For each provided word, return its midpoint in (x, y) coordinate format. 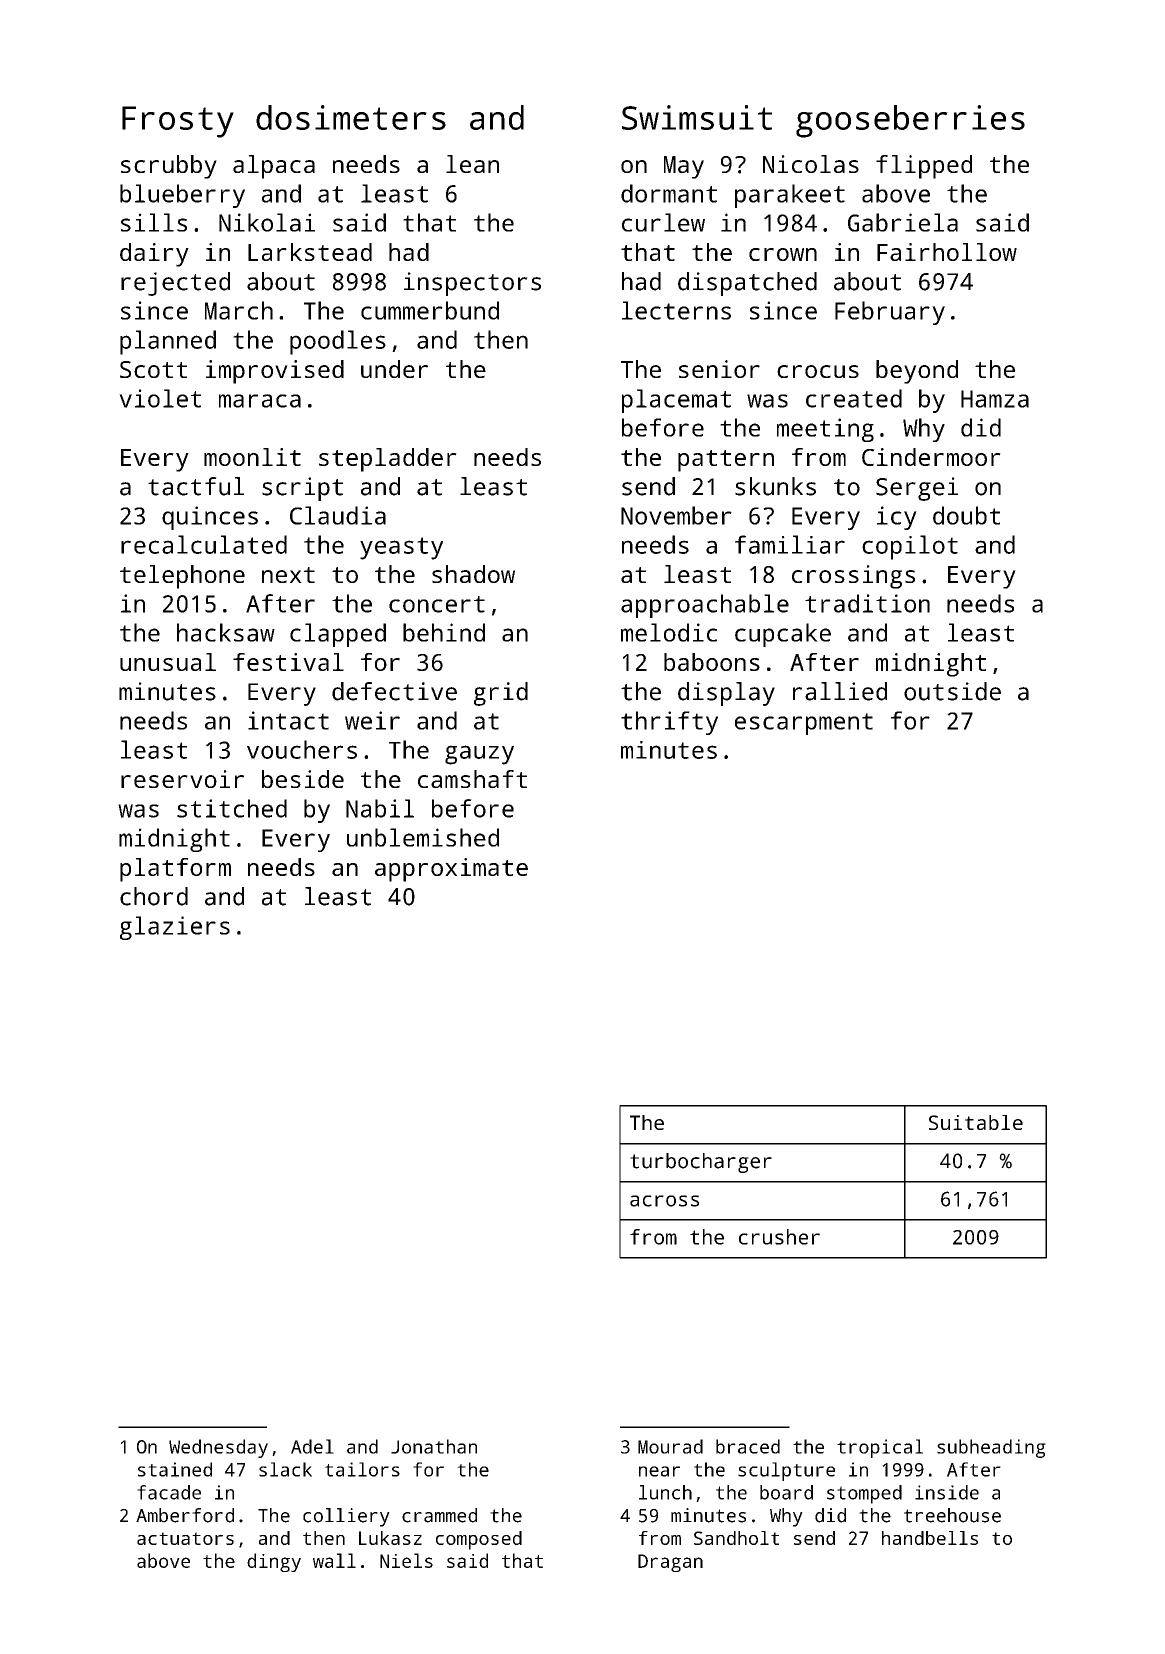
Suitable (976, 1122)
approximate (451, 870)
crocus (818, 371)
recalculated (204, 544)
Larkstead (310, 252)
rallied (840, 691)
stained (175, 1469)
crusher (779, 1237)
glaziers (175, 928)
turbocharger (701, 1163)
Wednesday (218, 1448)
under (394, 369)
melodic (669, 632)
